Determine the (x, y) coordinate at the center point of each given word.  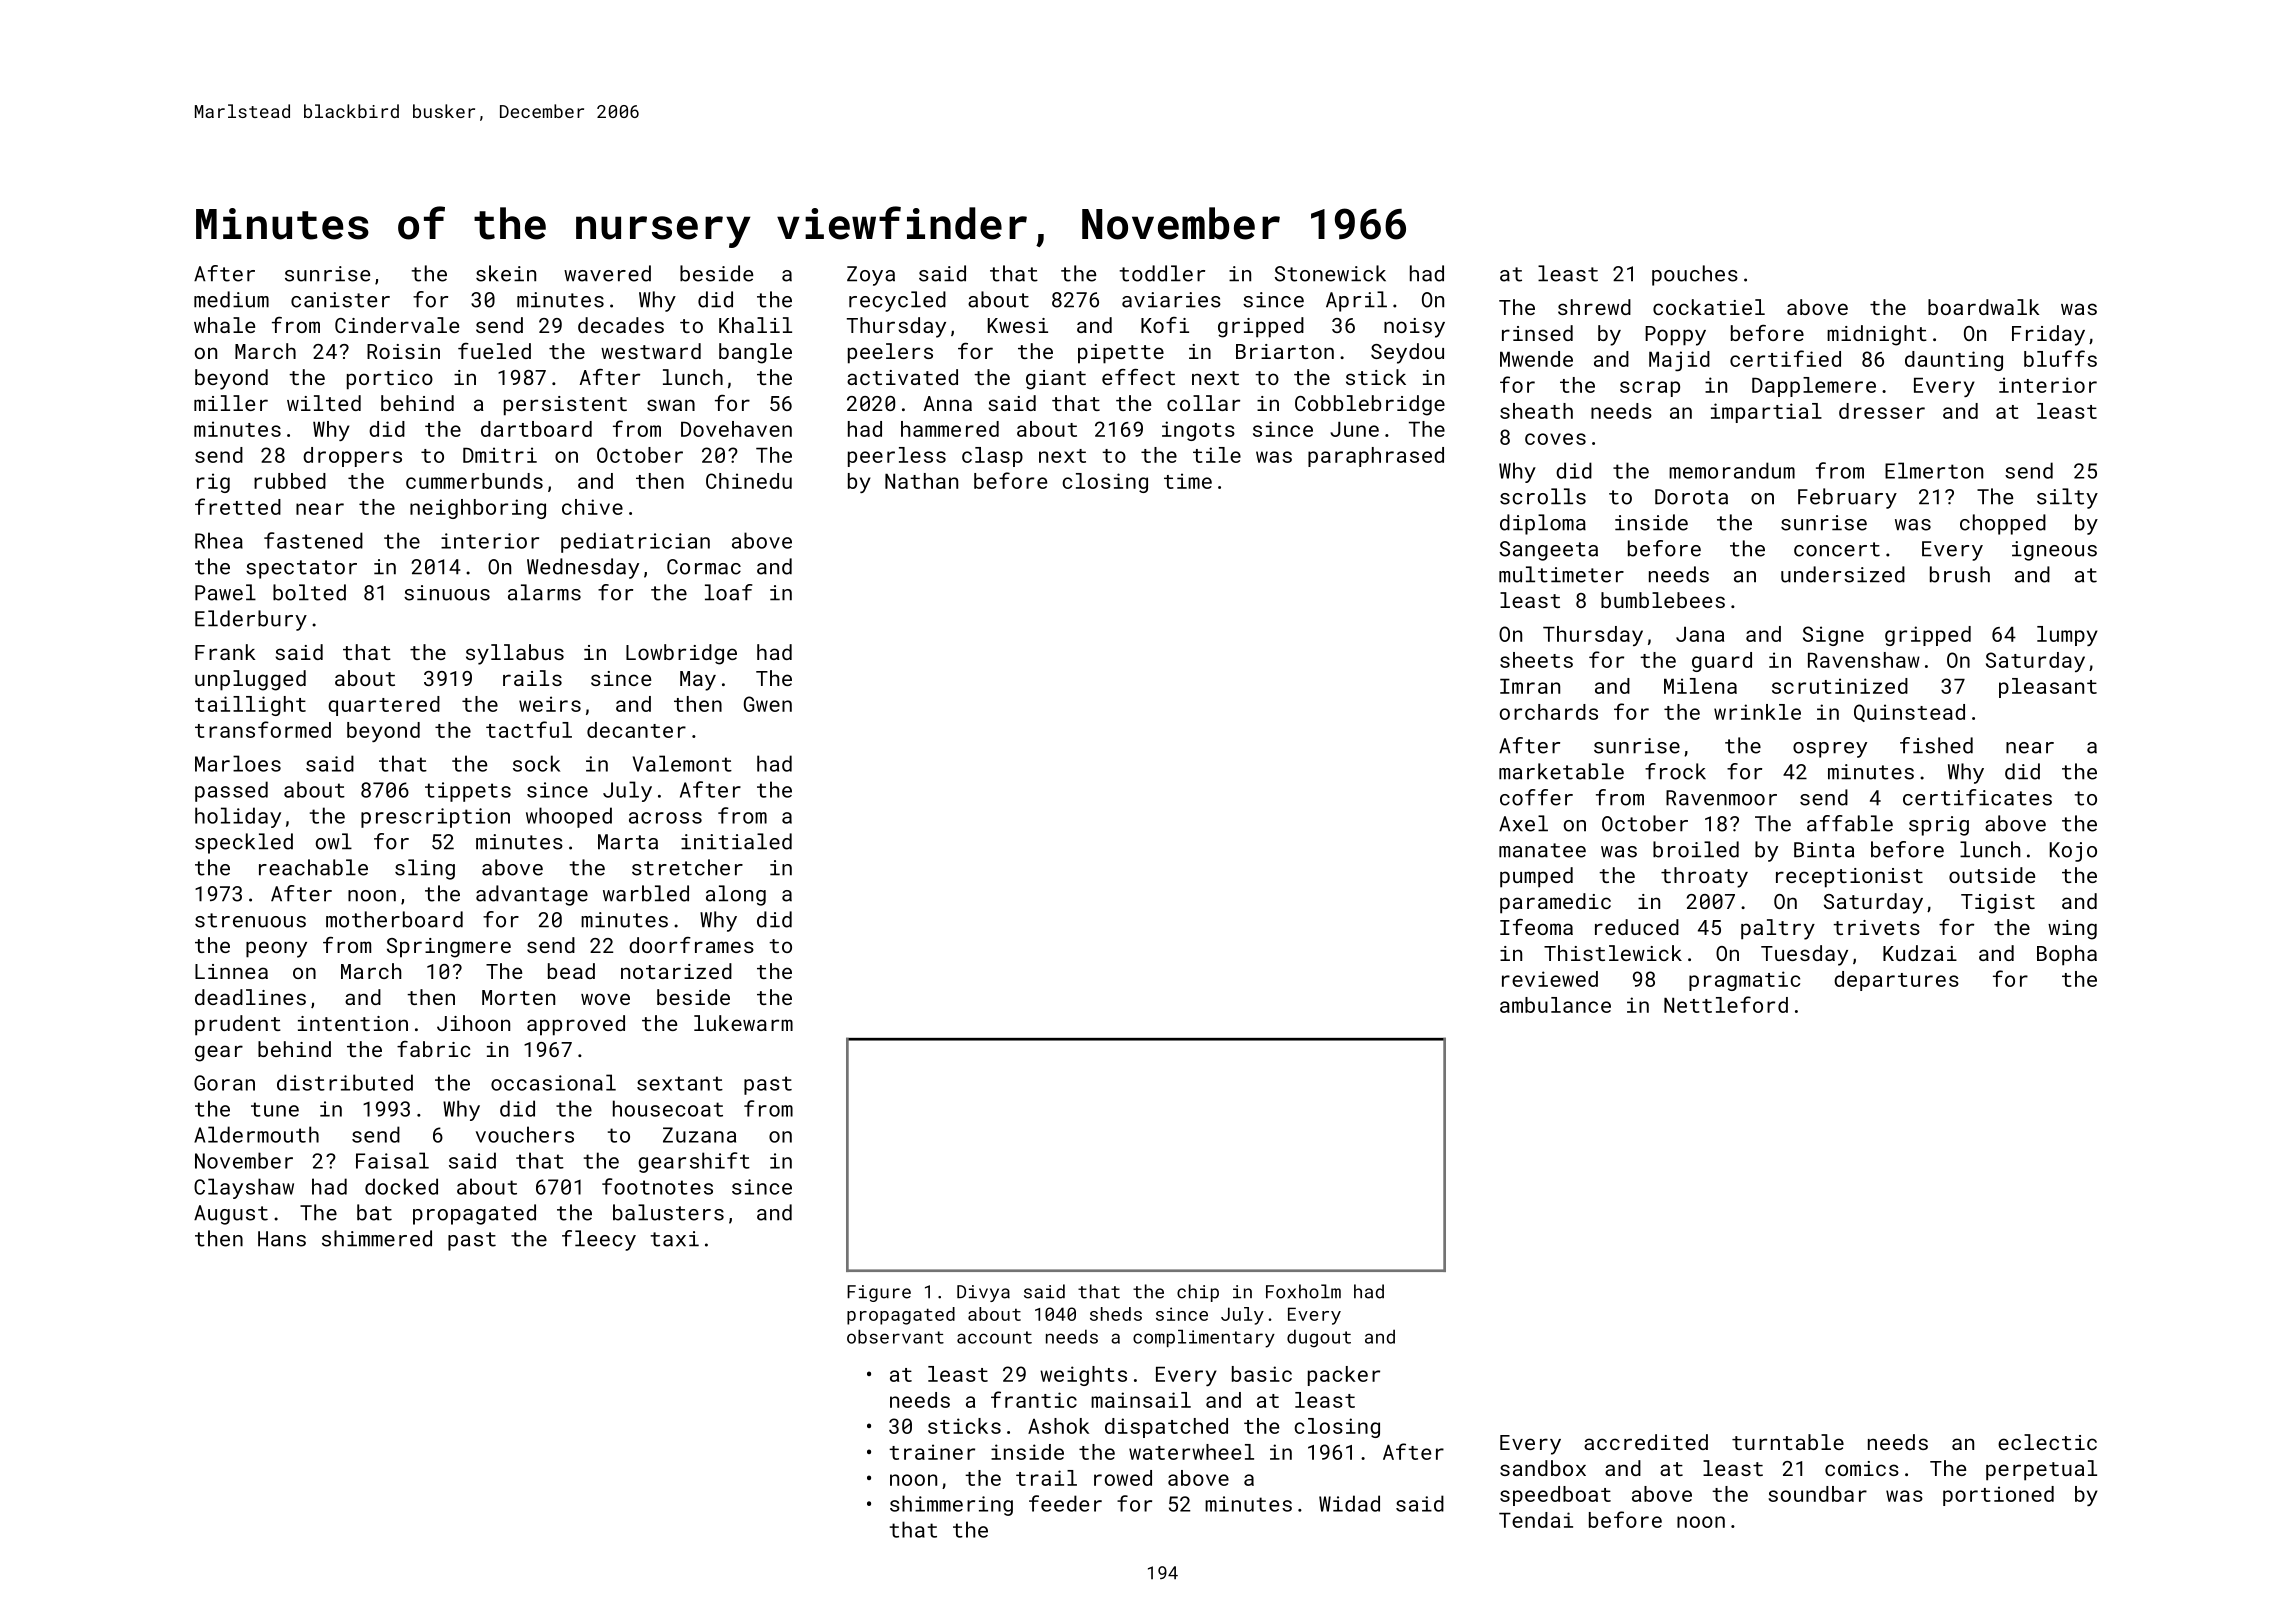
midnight (1877, 335)
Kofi (1165, 325)
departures (1896, 981)
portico (390, 380)
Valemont (682, 763)
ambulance (1555, 1005)
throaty (1704, 877)
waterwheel (1191, 1452)
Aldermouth (256, 1134)
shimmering (951, 1505)
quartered (384, 706)
